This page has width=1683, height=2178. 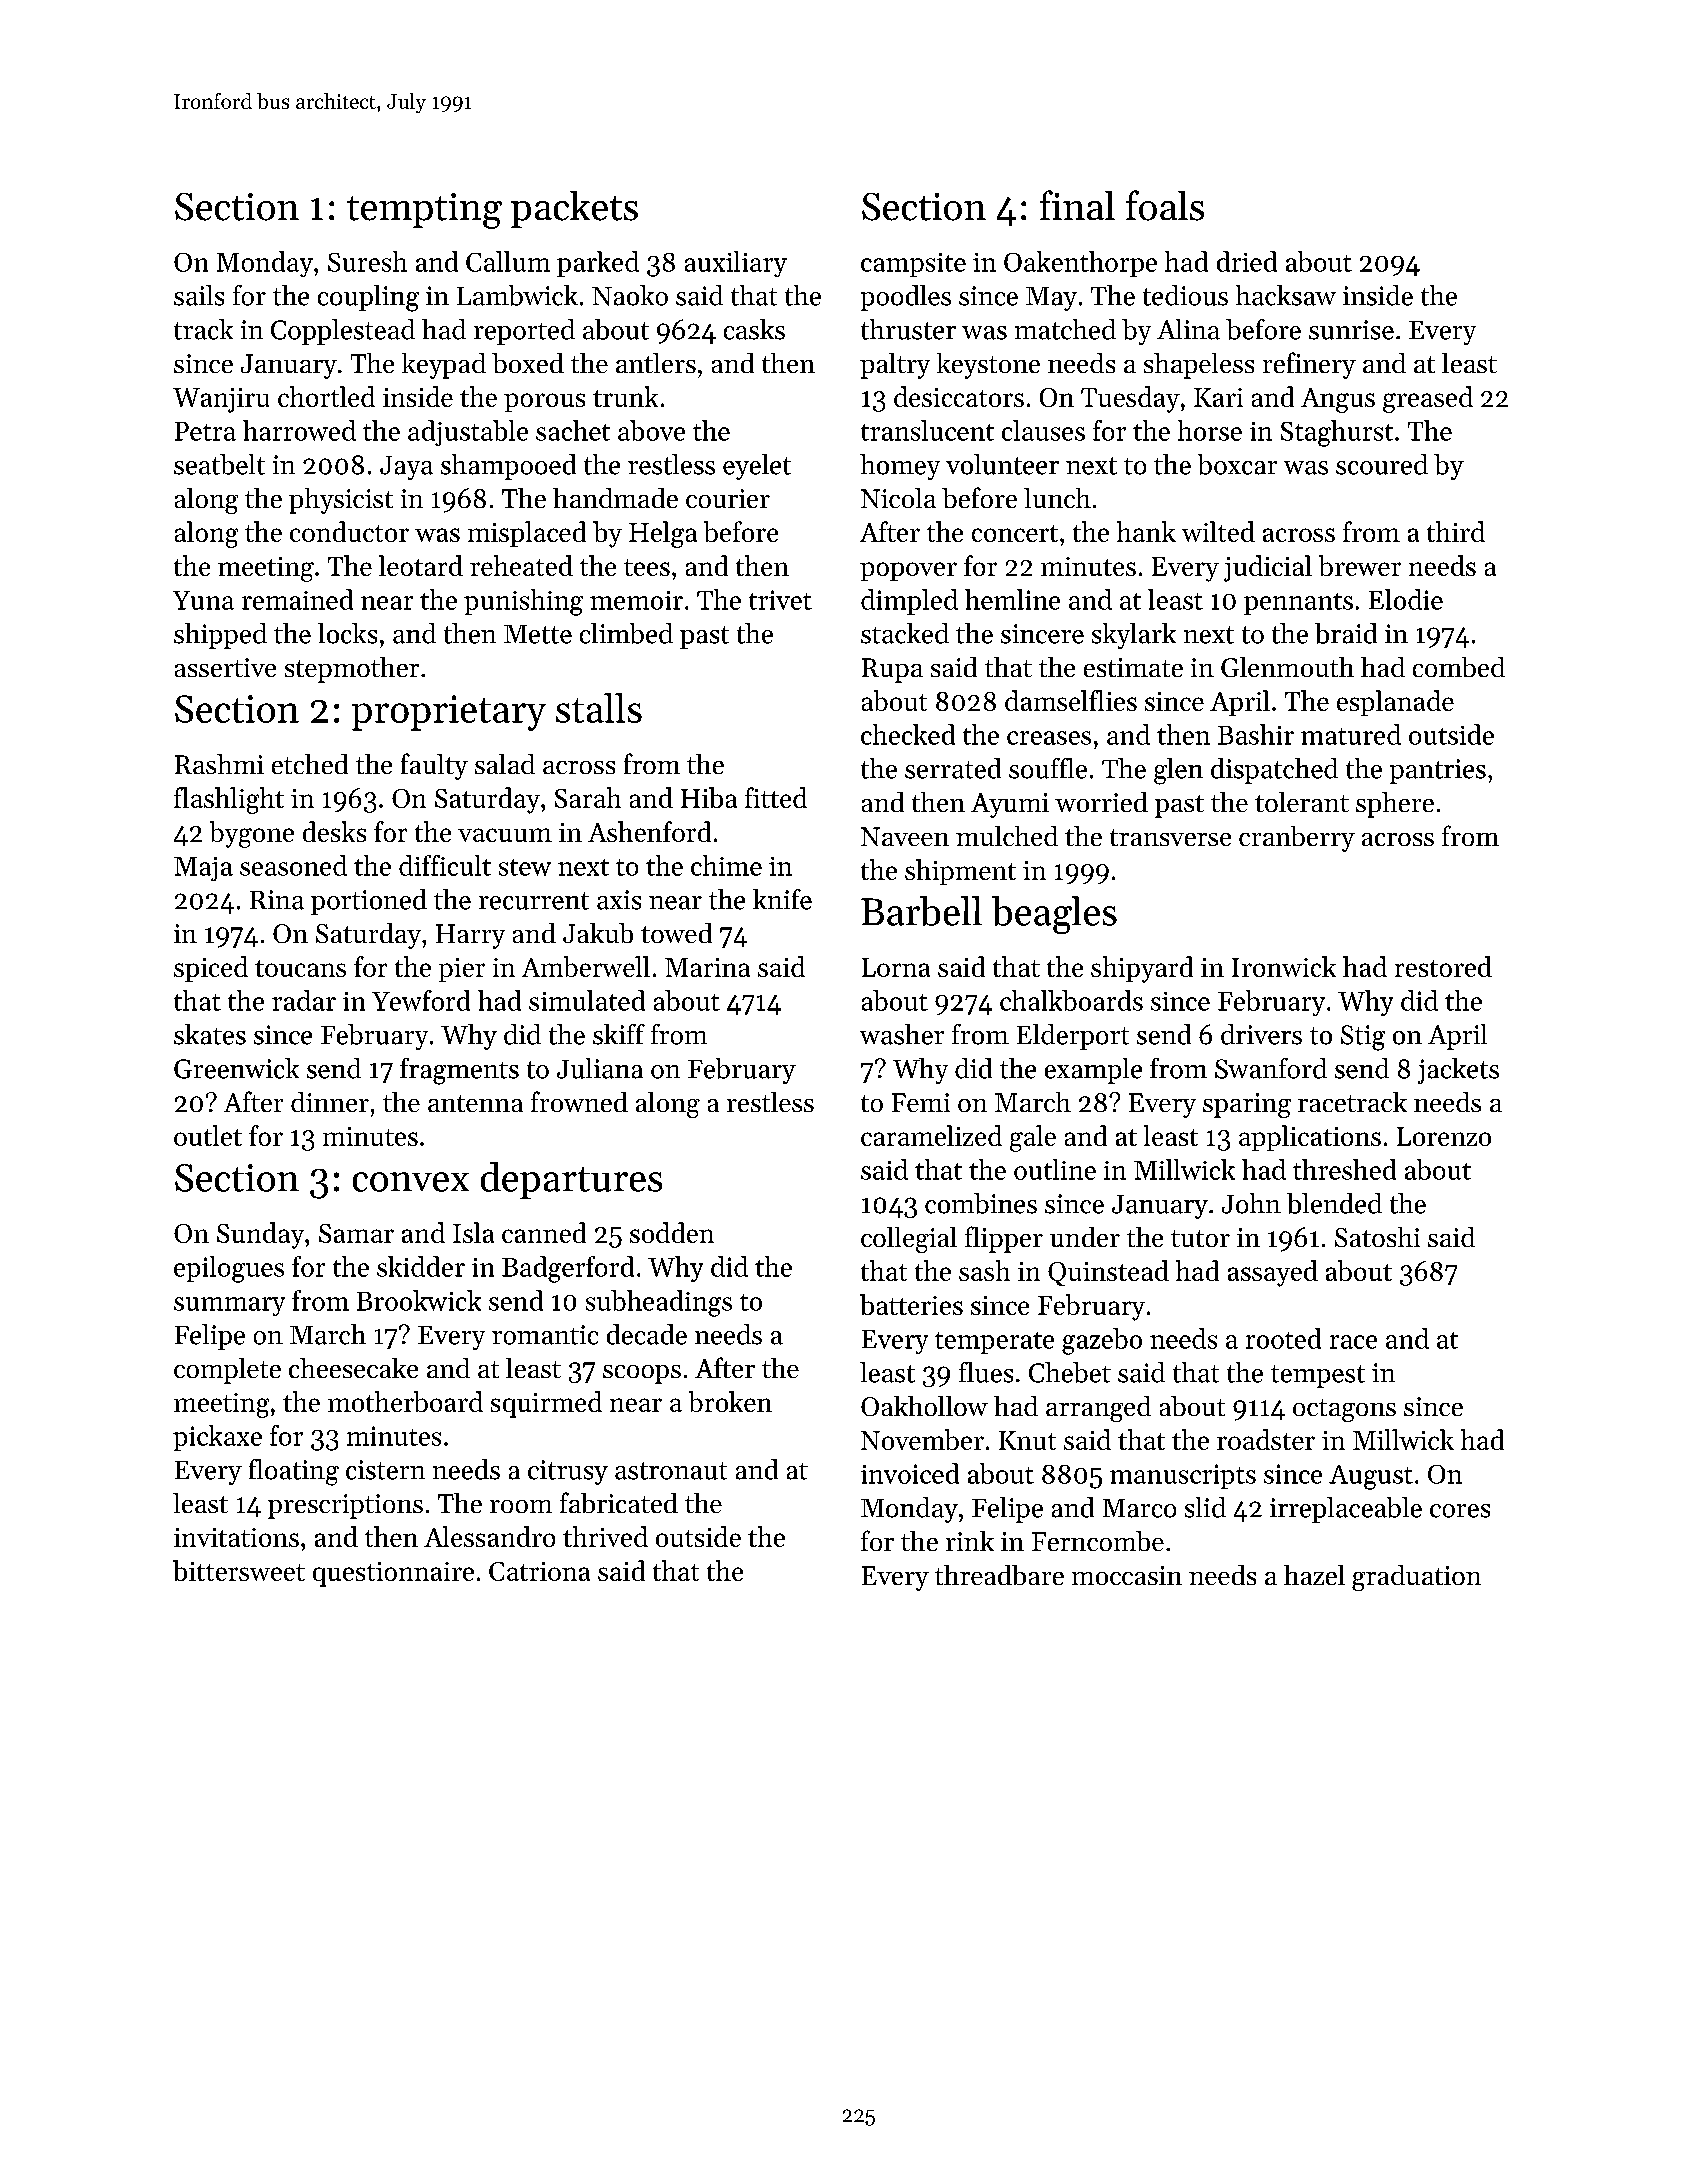 What do you see at coordinates (1395, 805) in the page?
I see `sphere` at bounding box center [1395, 805].
